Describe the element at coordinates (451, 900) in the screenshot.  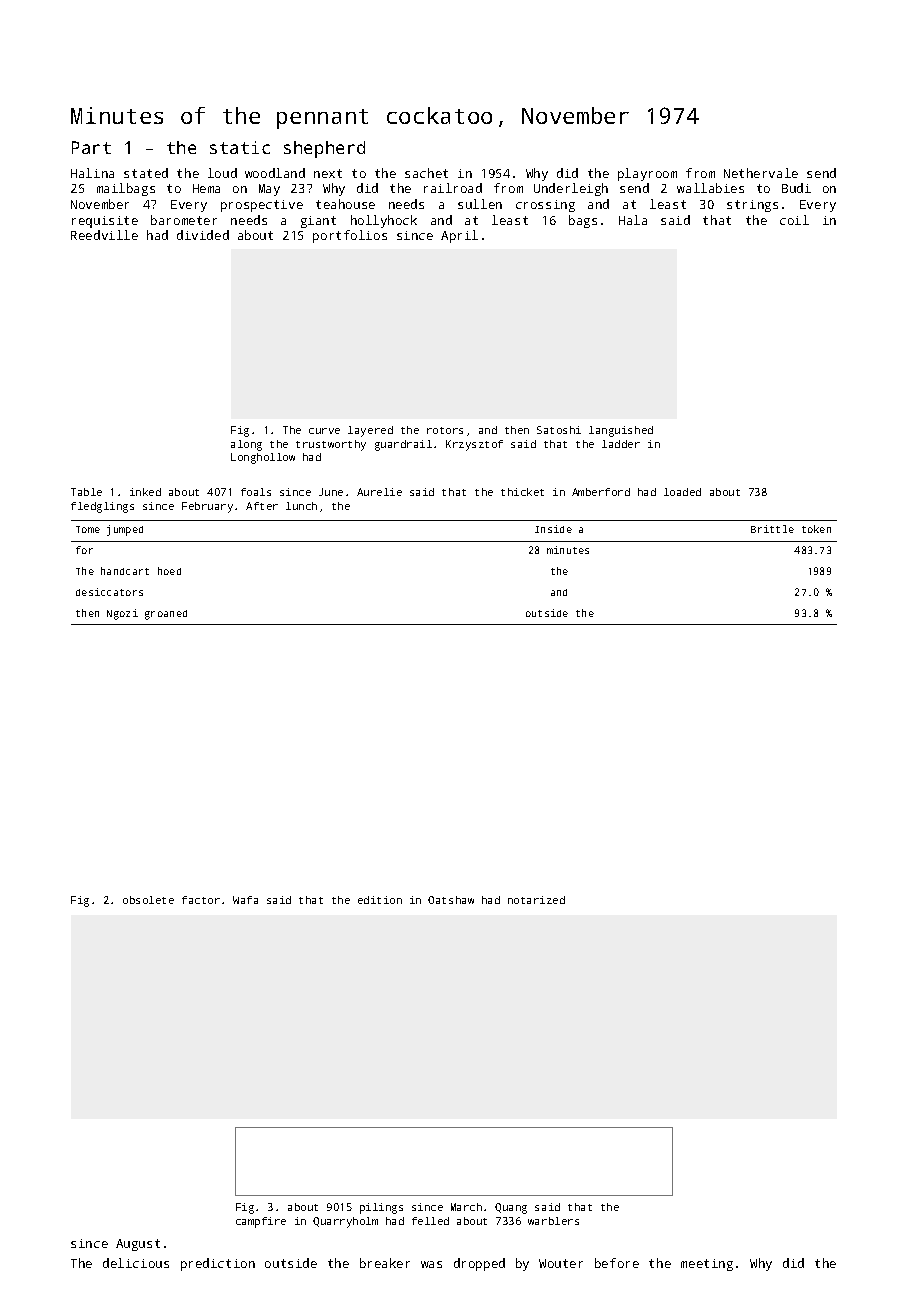
I see `Oatshaw` at that location.
